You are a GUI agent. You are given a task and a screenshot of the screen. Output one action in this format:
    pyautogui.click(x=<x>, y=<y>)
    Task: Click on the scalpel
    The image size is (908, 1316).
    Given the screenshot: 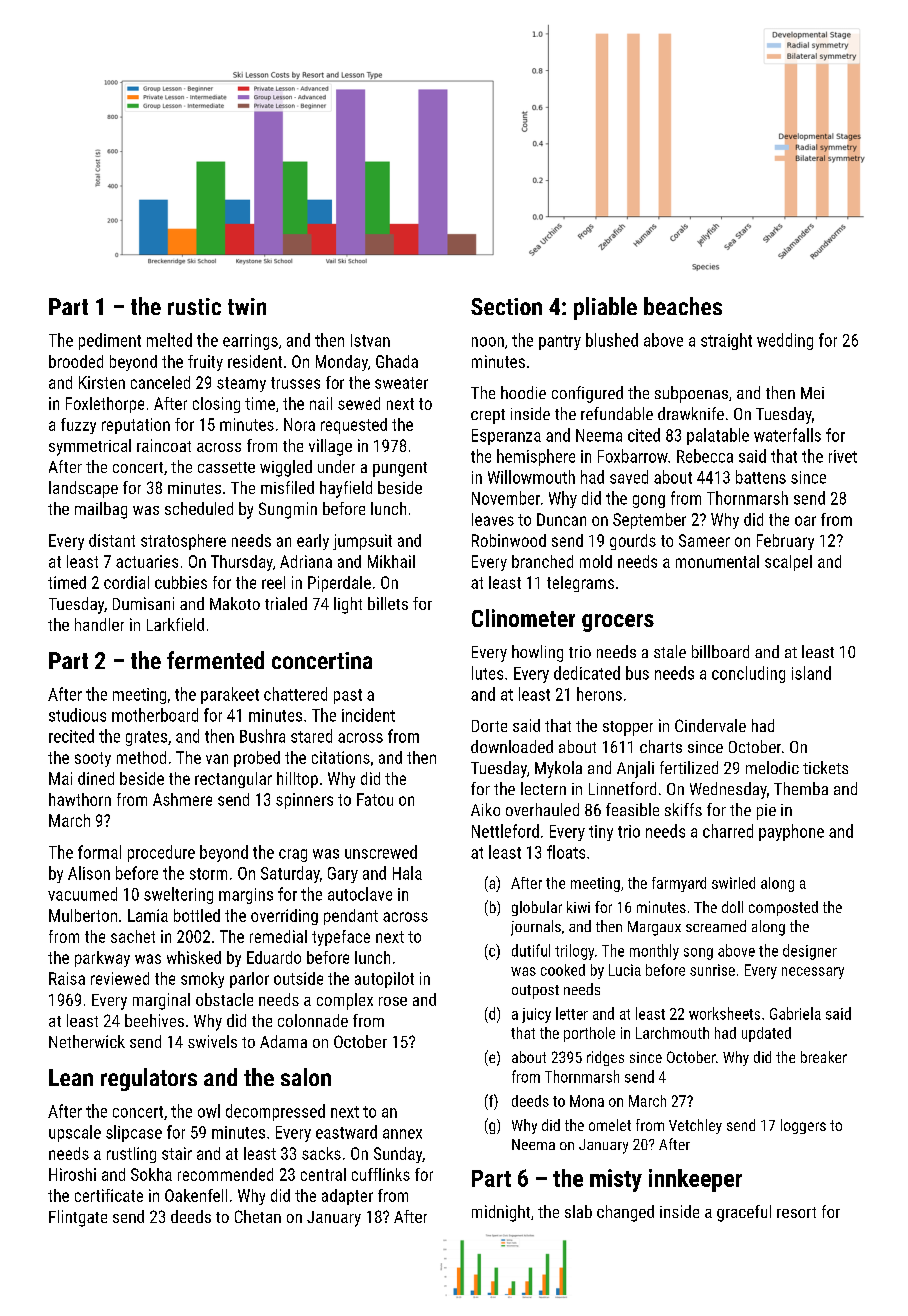 What is the action you would take?
    pyautogui.click(x=788, y=563)
